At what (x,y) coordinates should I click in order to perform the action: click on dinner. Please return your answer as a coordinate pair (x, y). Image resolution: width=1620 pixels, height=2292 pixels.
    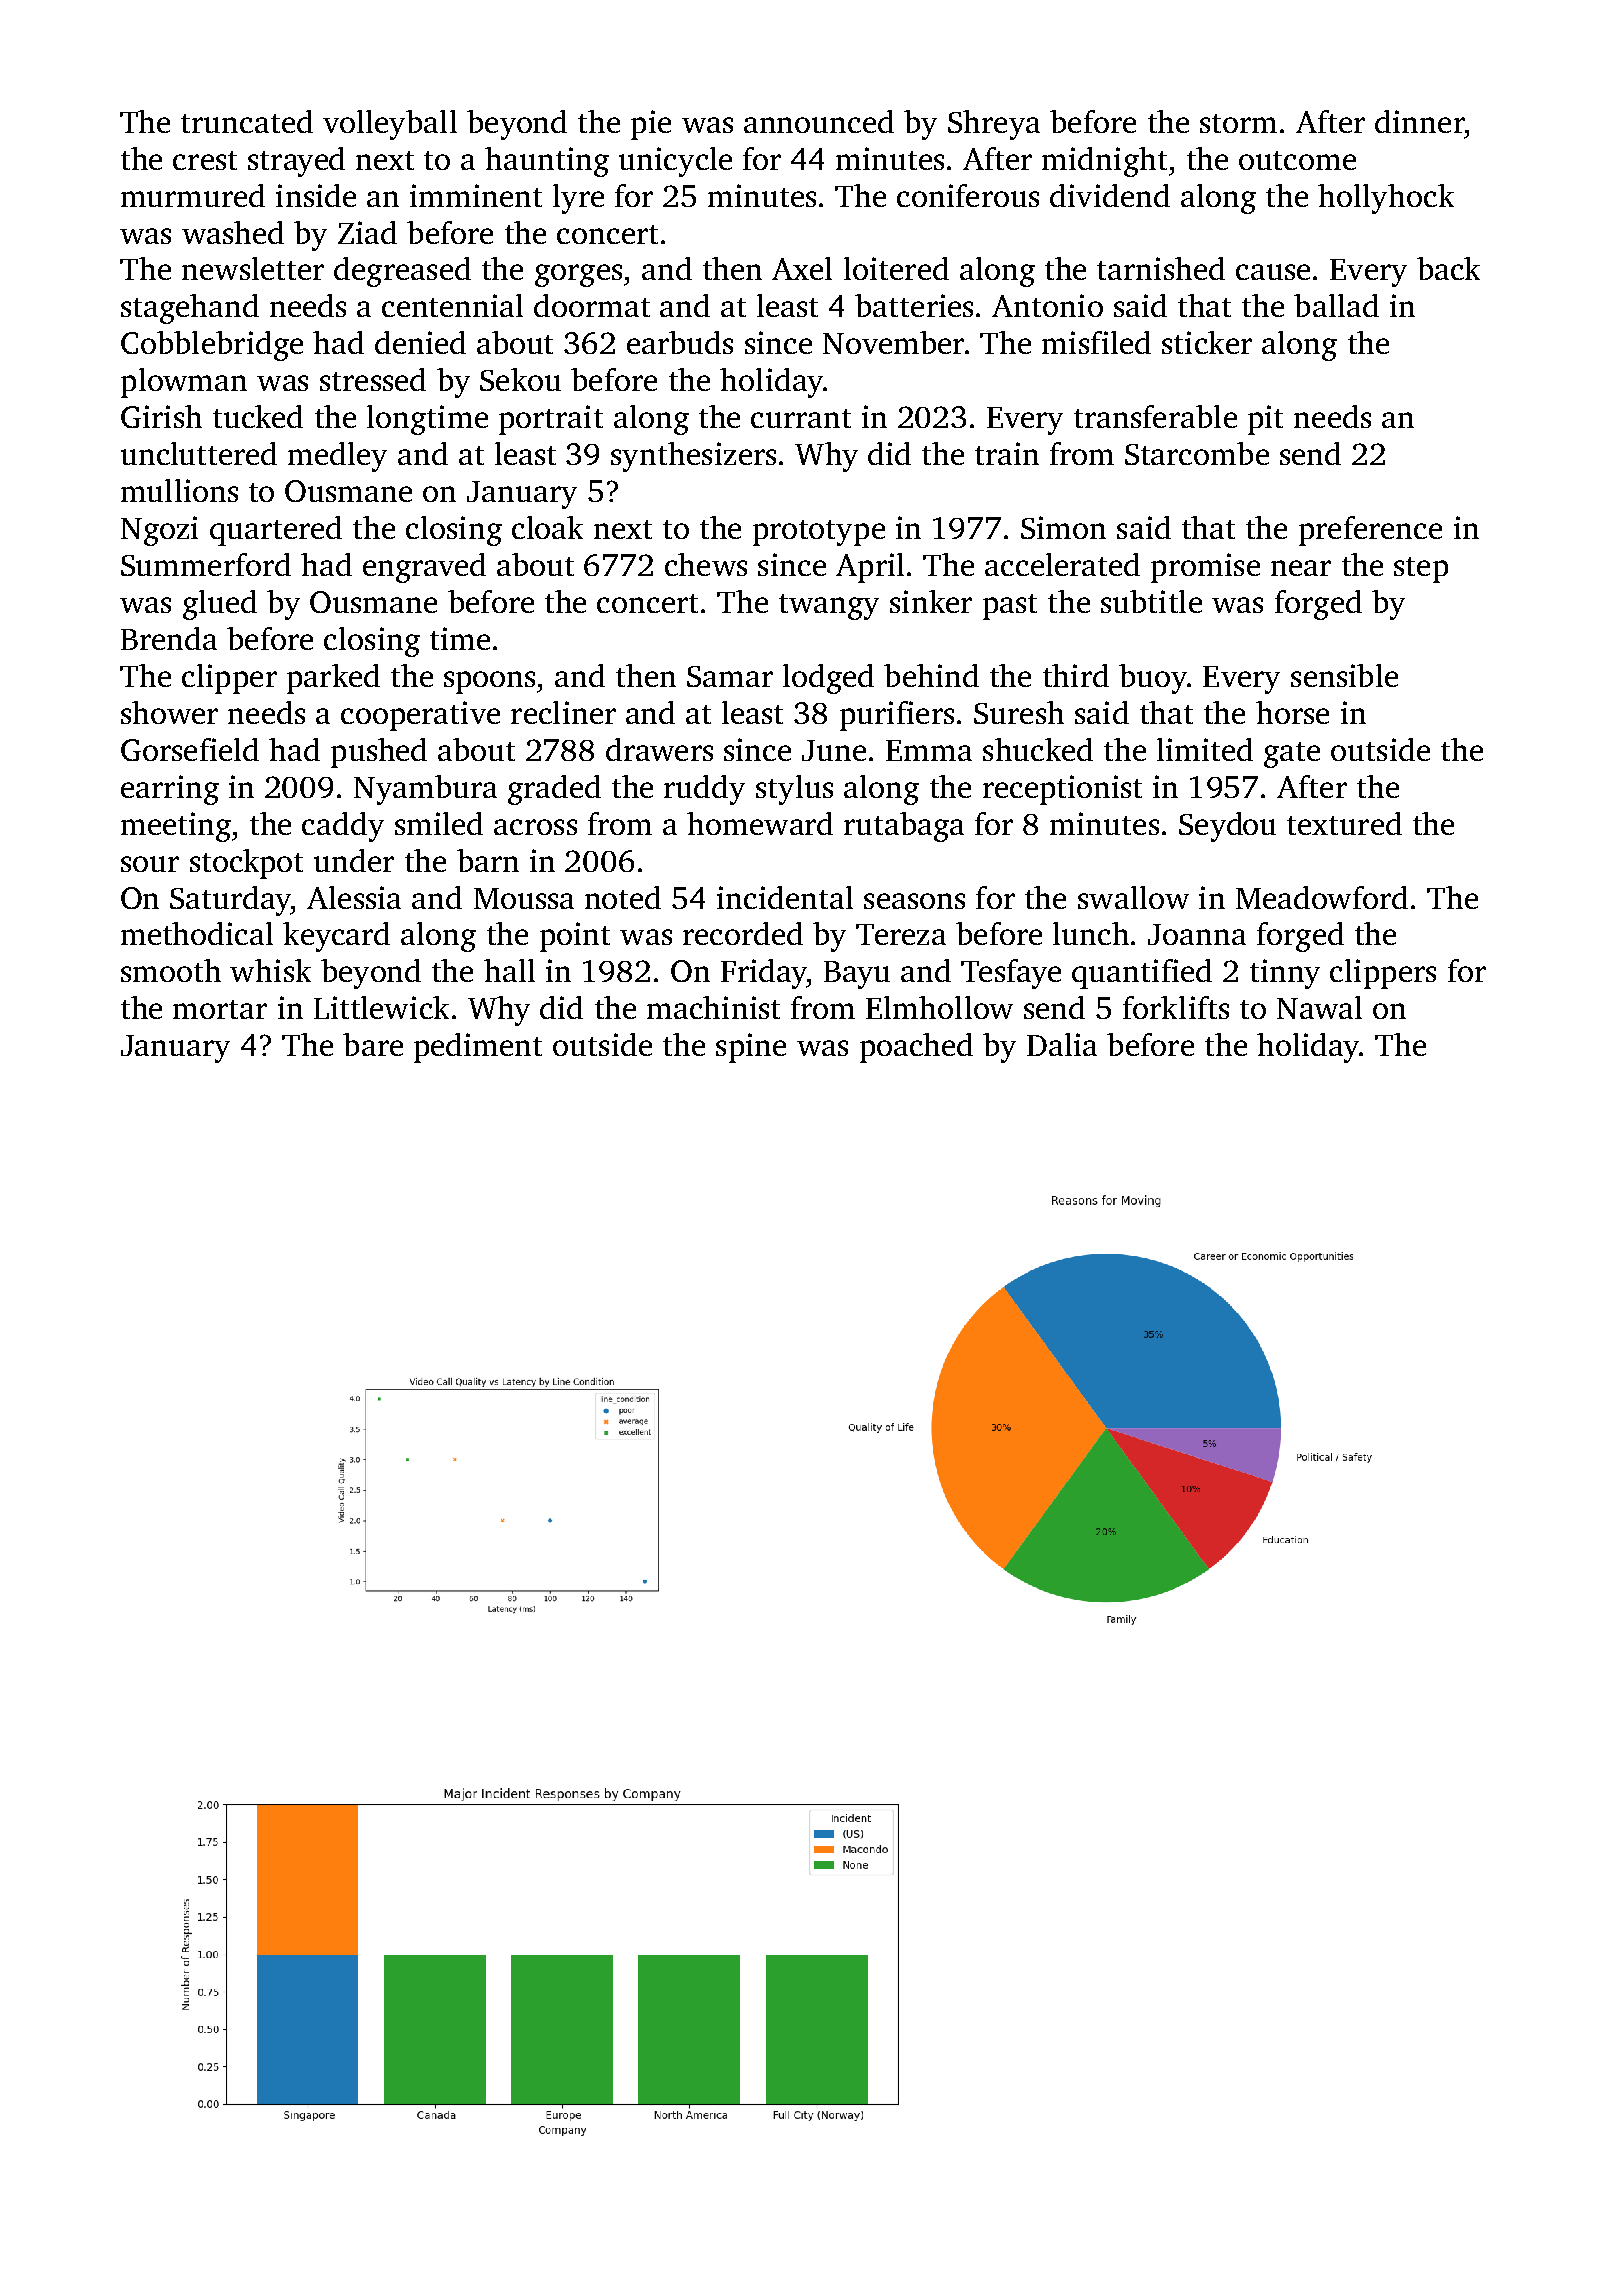
    Looking at the image, I should click on (1419, 121).
